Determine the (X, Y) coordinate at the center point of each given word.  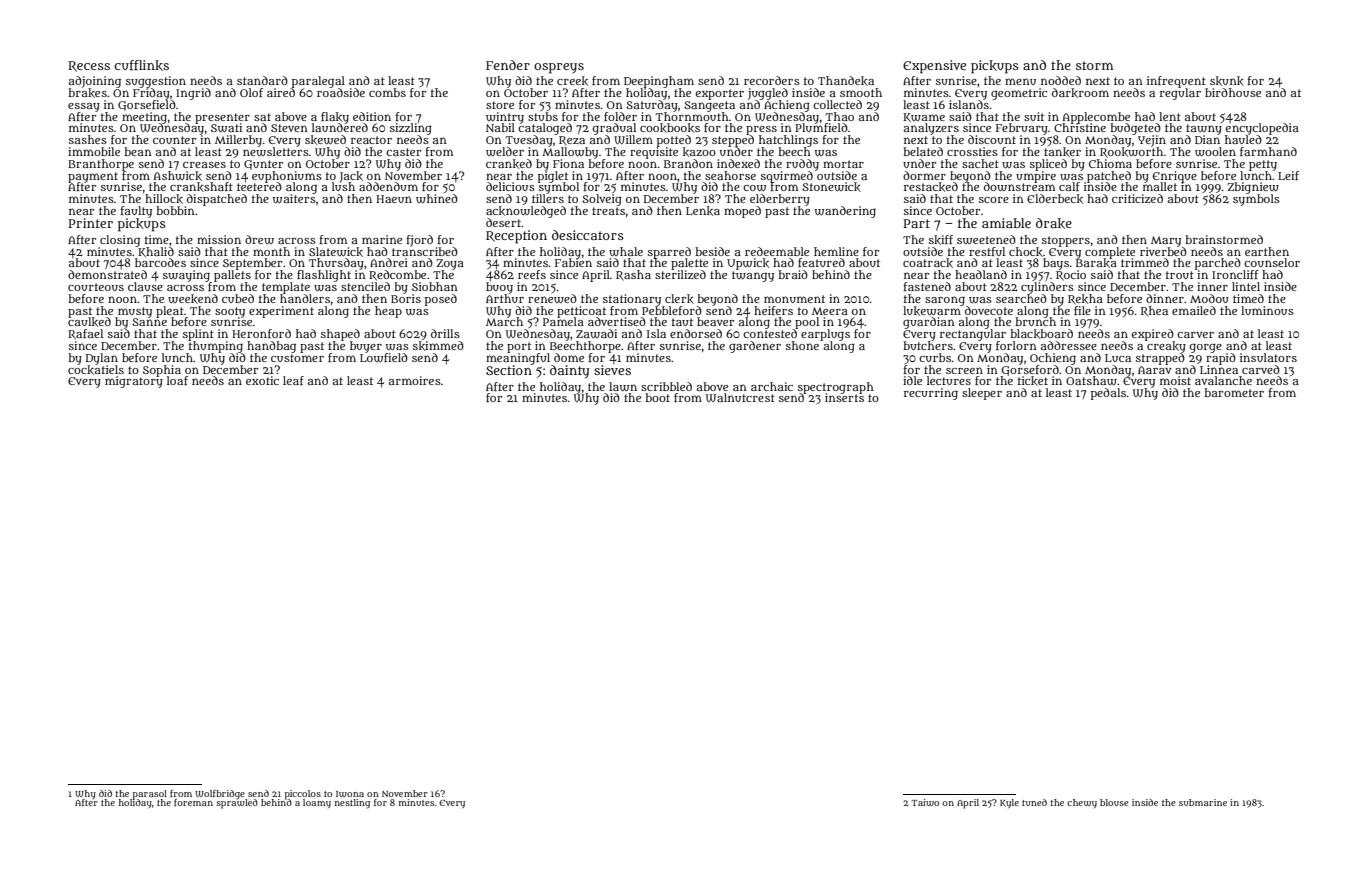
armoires (415, 380)
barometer (1234, 392)
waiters (294, 199)
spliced (1048, 165)
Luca (1118, 358)
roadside (341, 92)
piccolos (303, 794)
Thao (839, 116)
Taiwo (925, 802)
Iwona (350, 794)
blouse (1114, 802)
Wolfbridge (220, 794)
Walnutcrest (740, 397)
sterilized (680, 274)
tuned (1034, 802)
